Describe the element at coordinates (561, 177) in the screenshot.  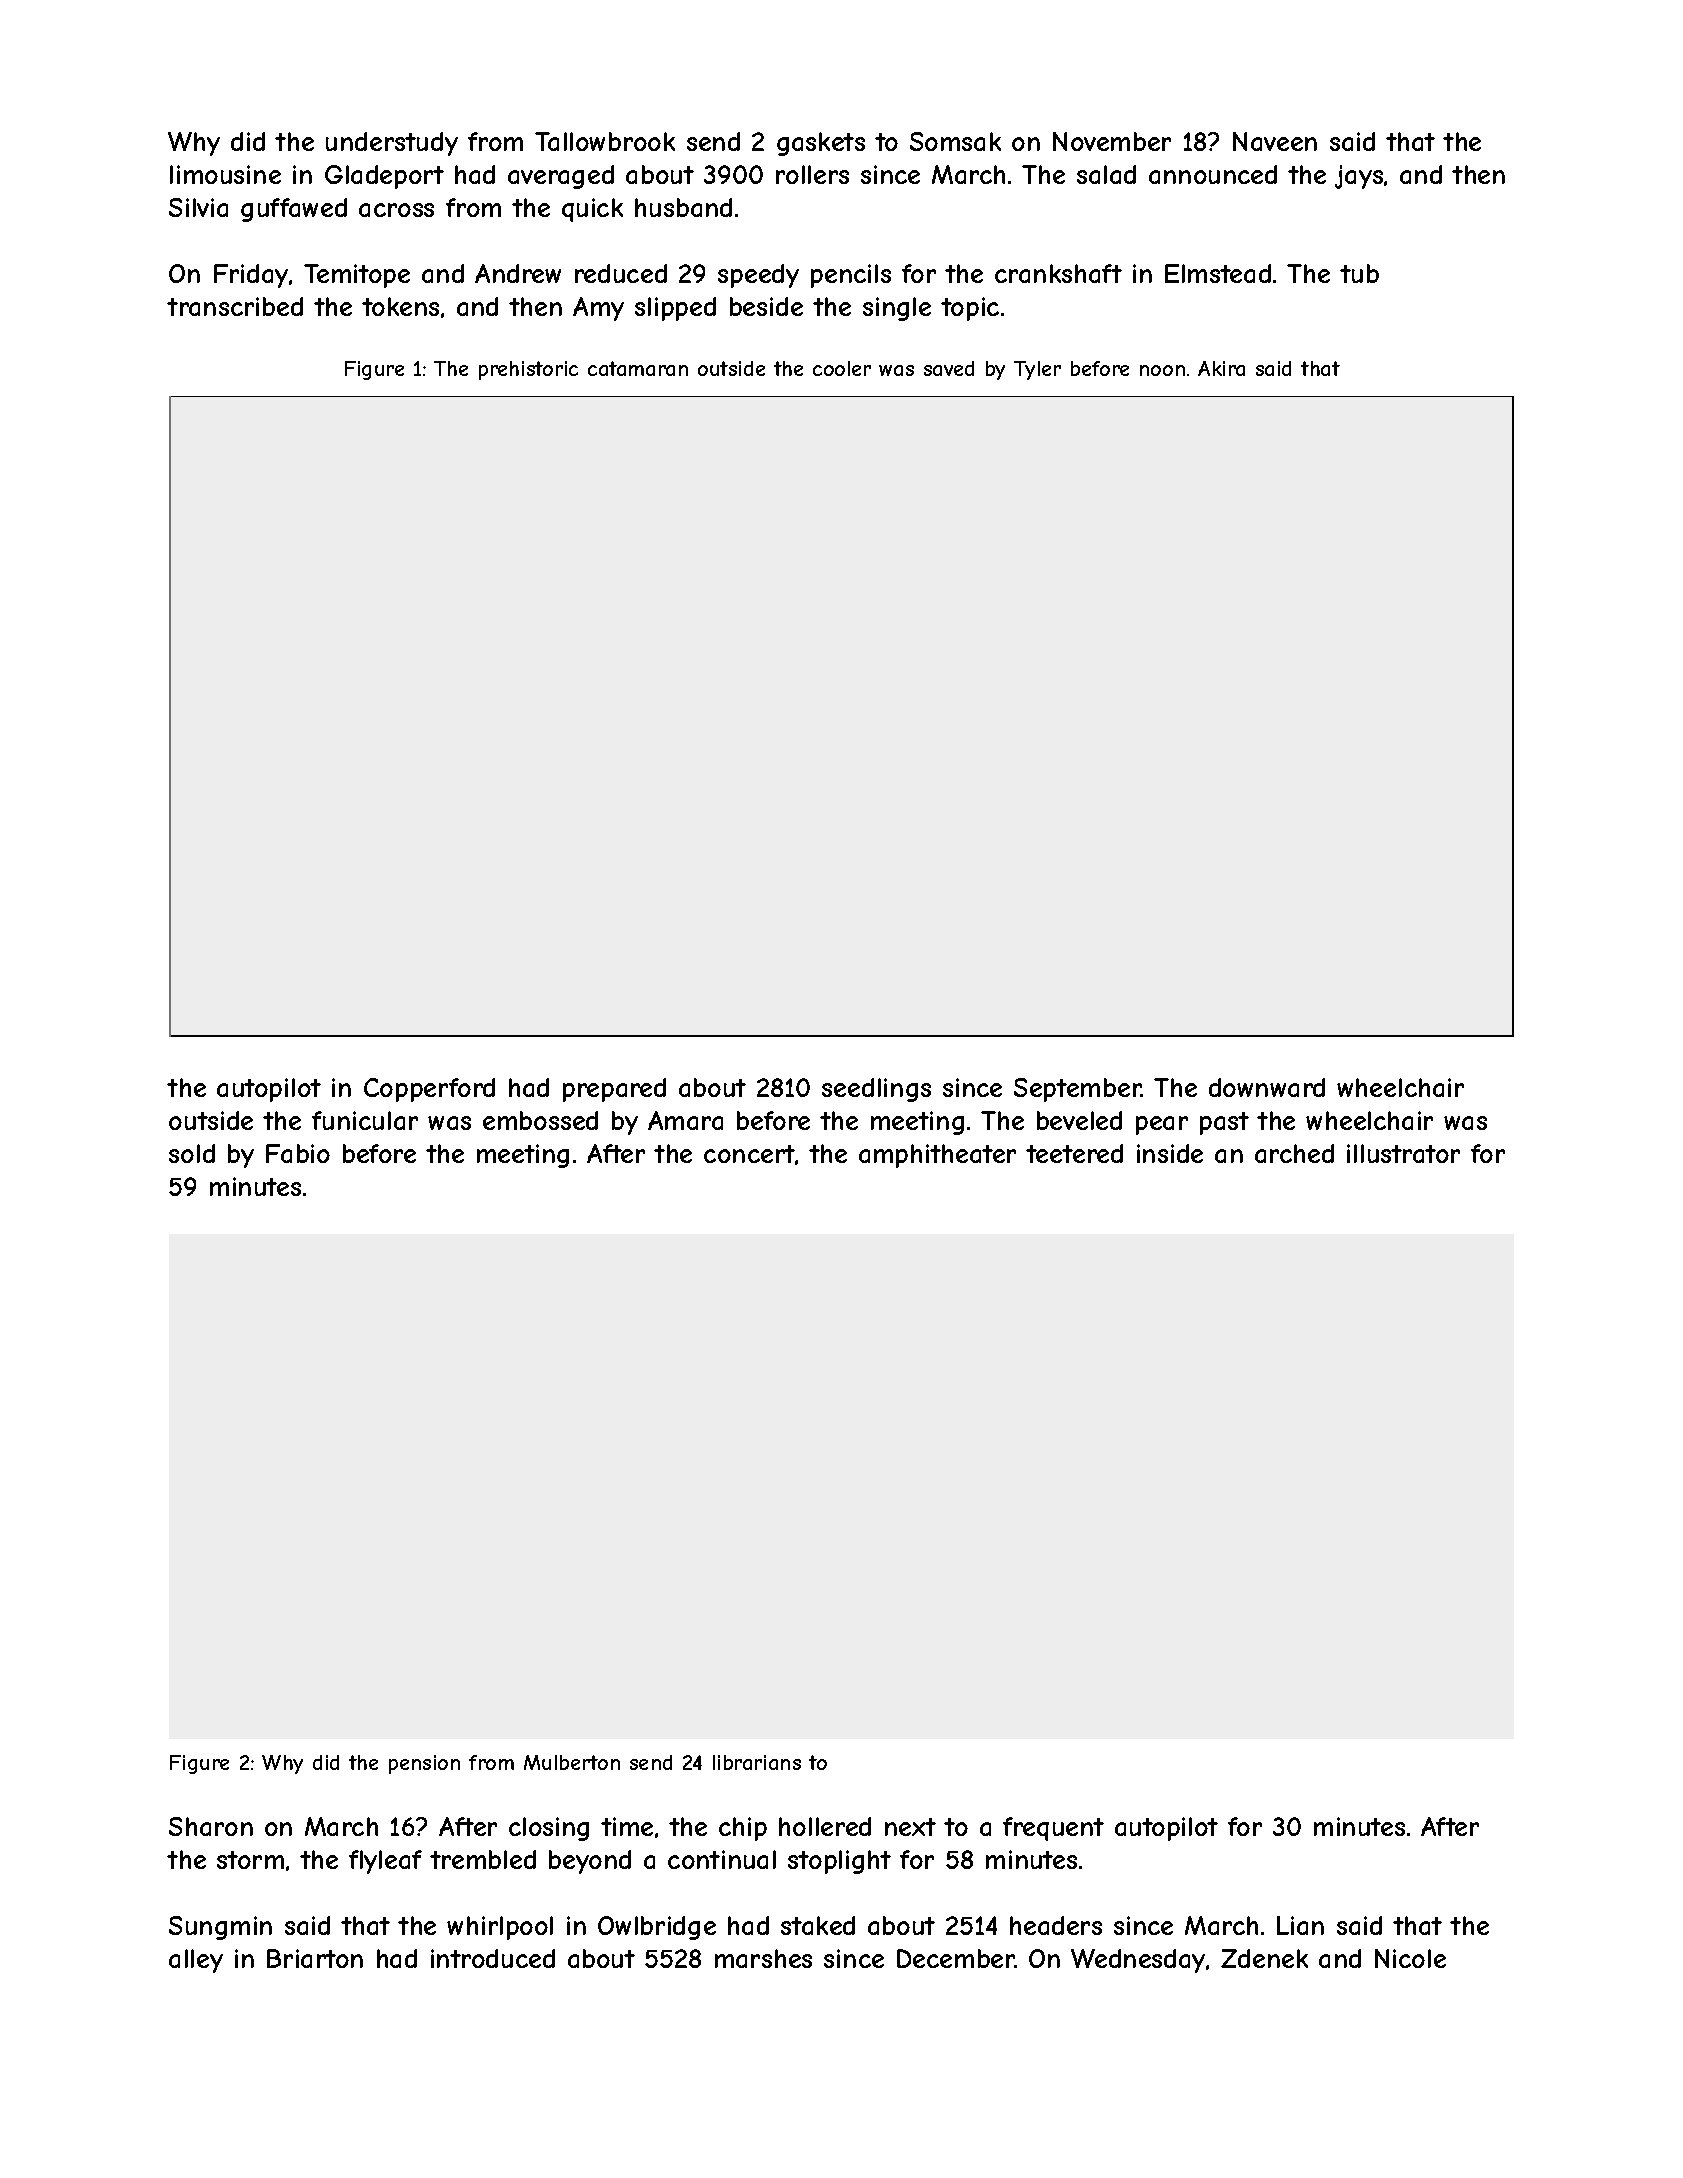
I see `averaged` at that location.
